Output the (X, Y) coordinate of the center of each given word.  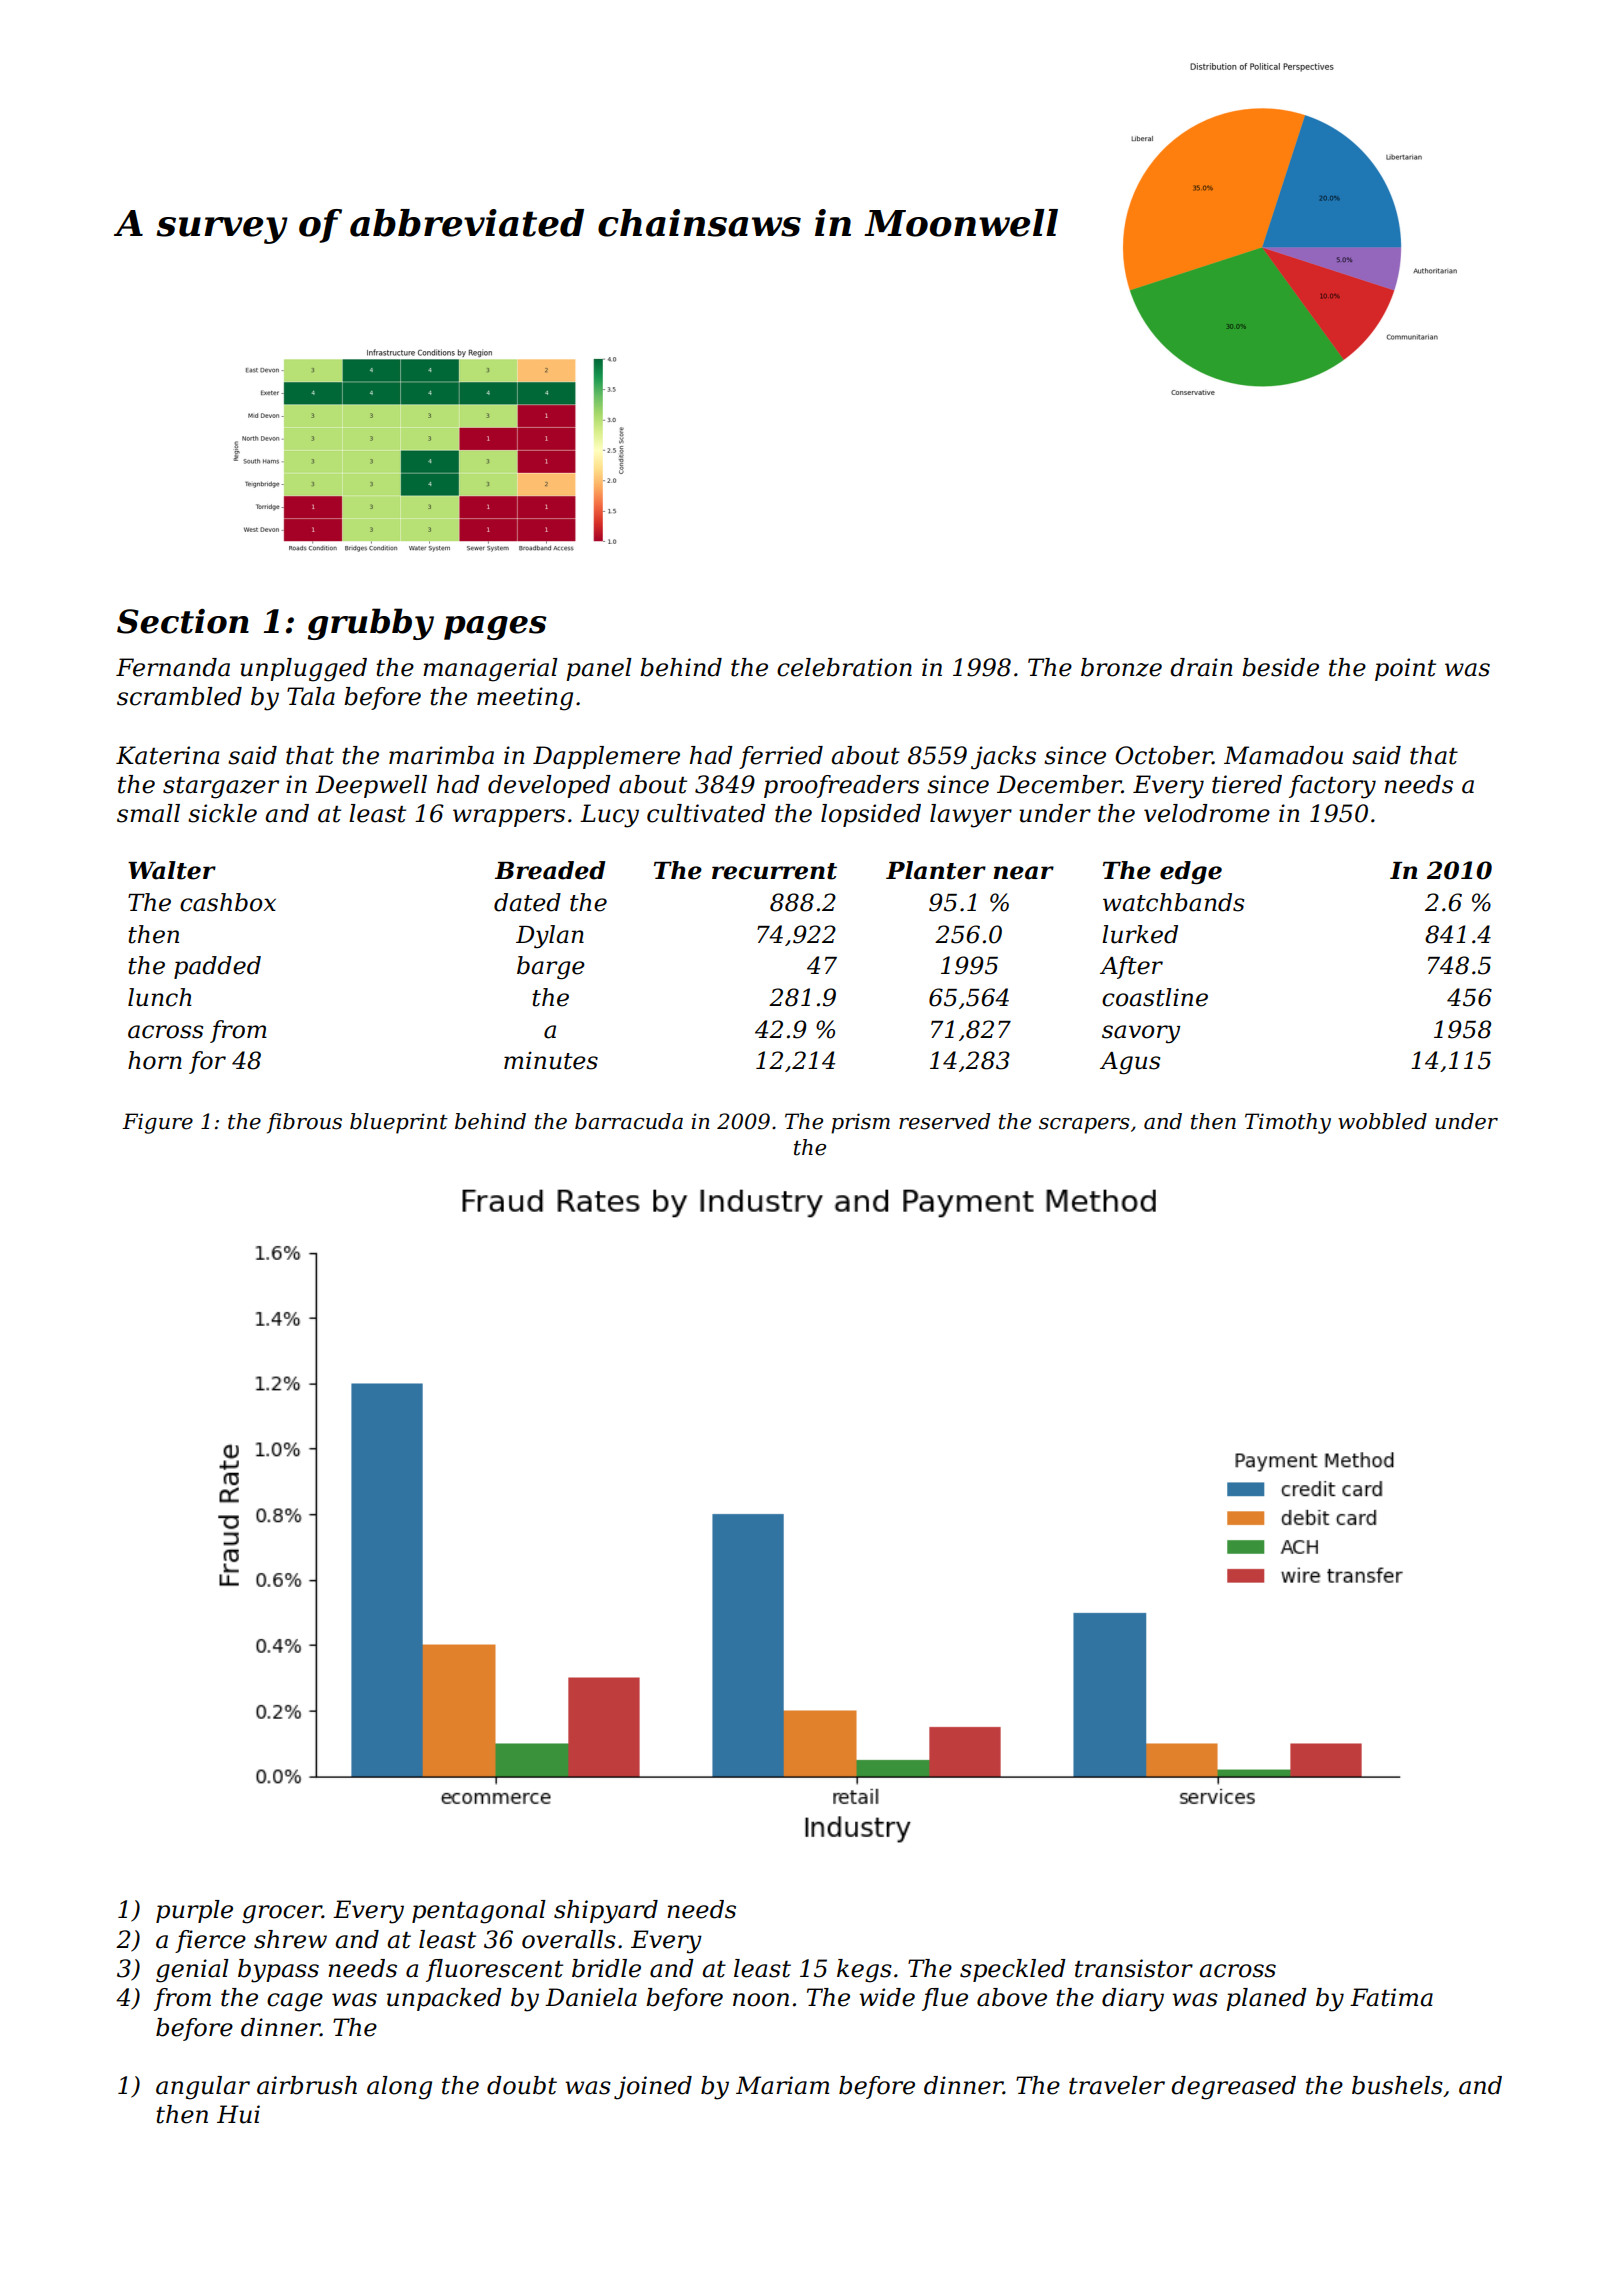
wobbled (1382, 1121)
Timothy (1288, 1123)
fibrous (304, 1123)
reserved (944, 1121)
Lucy (609, 816)
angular (203, 2088)
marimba (441, 755)
